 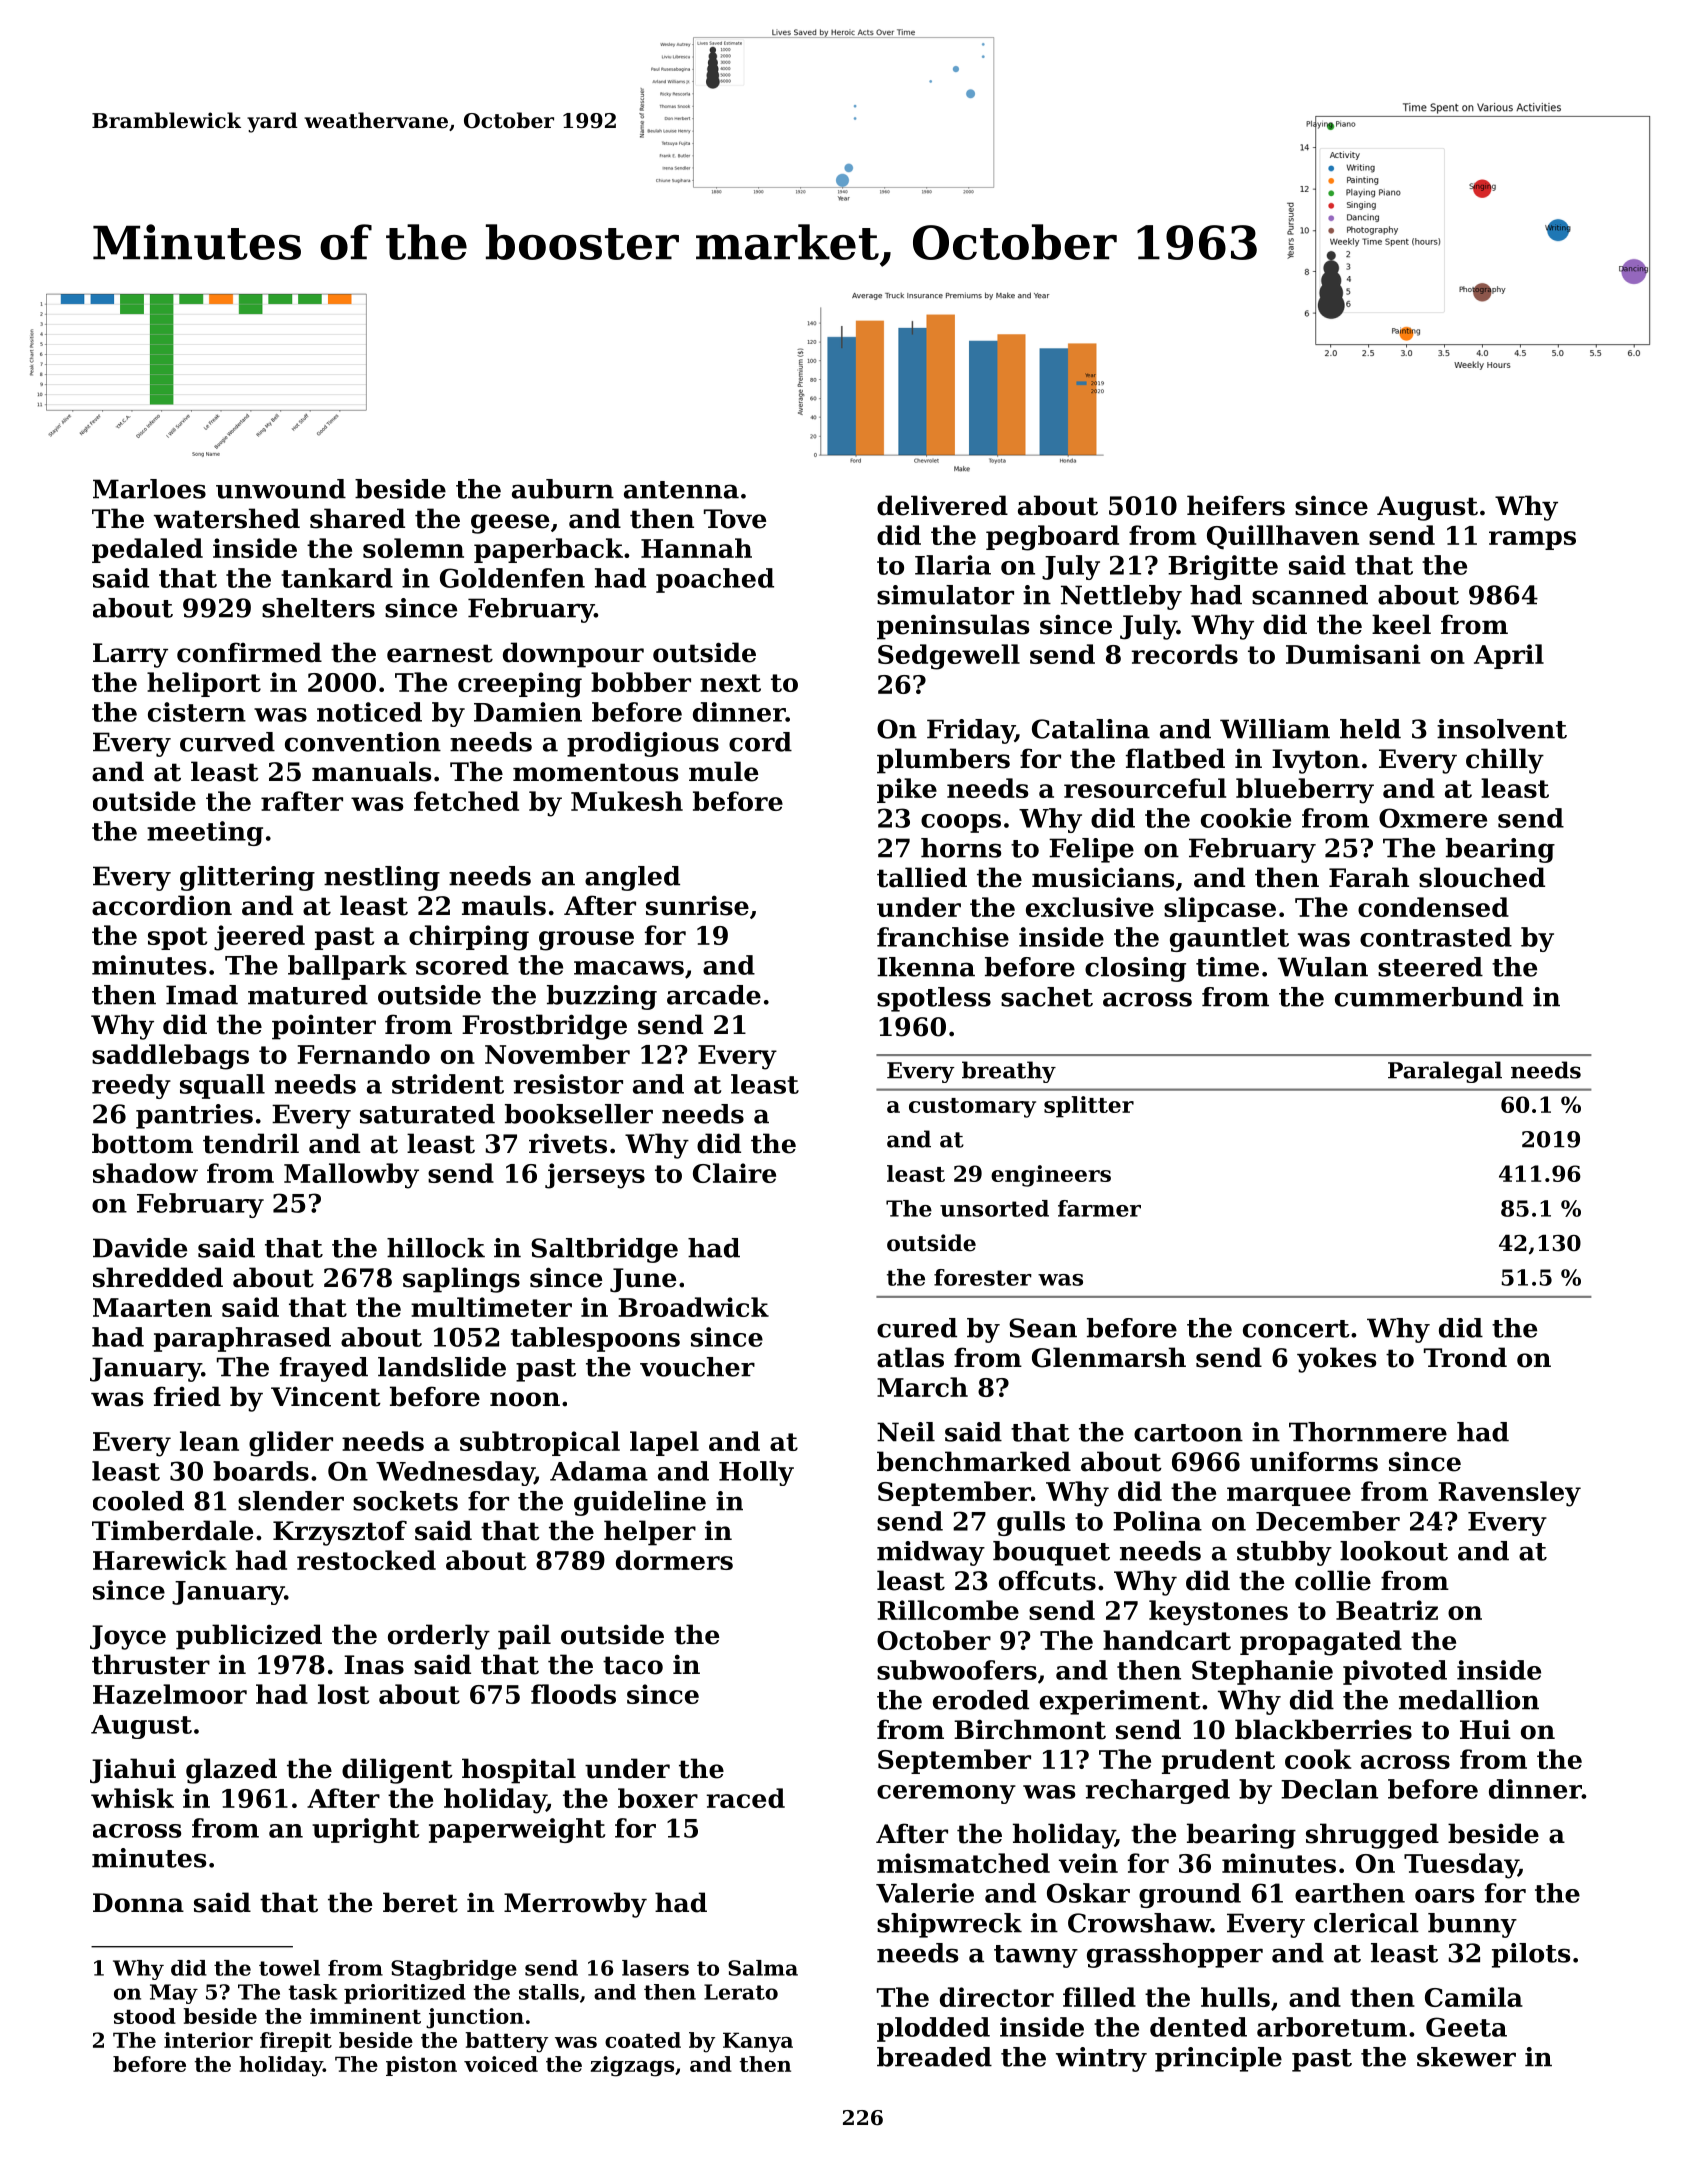 I want to click on slender, so click(x=291, y=1501).
